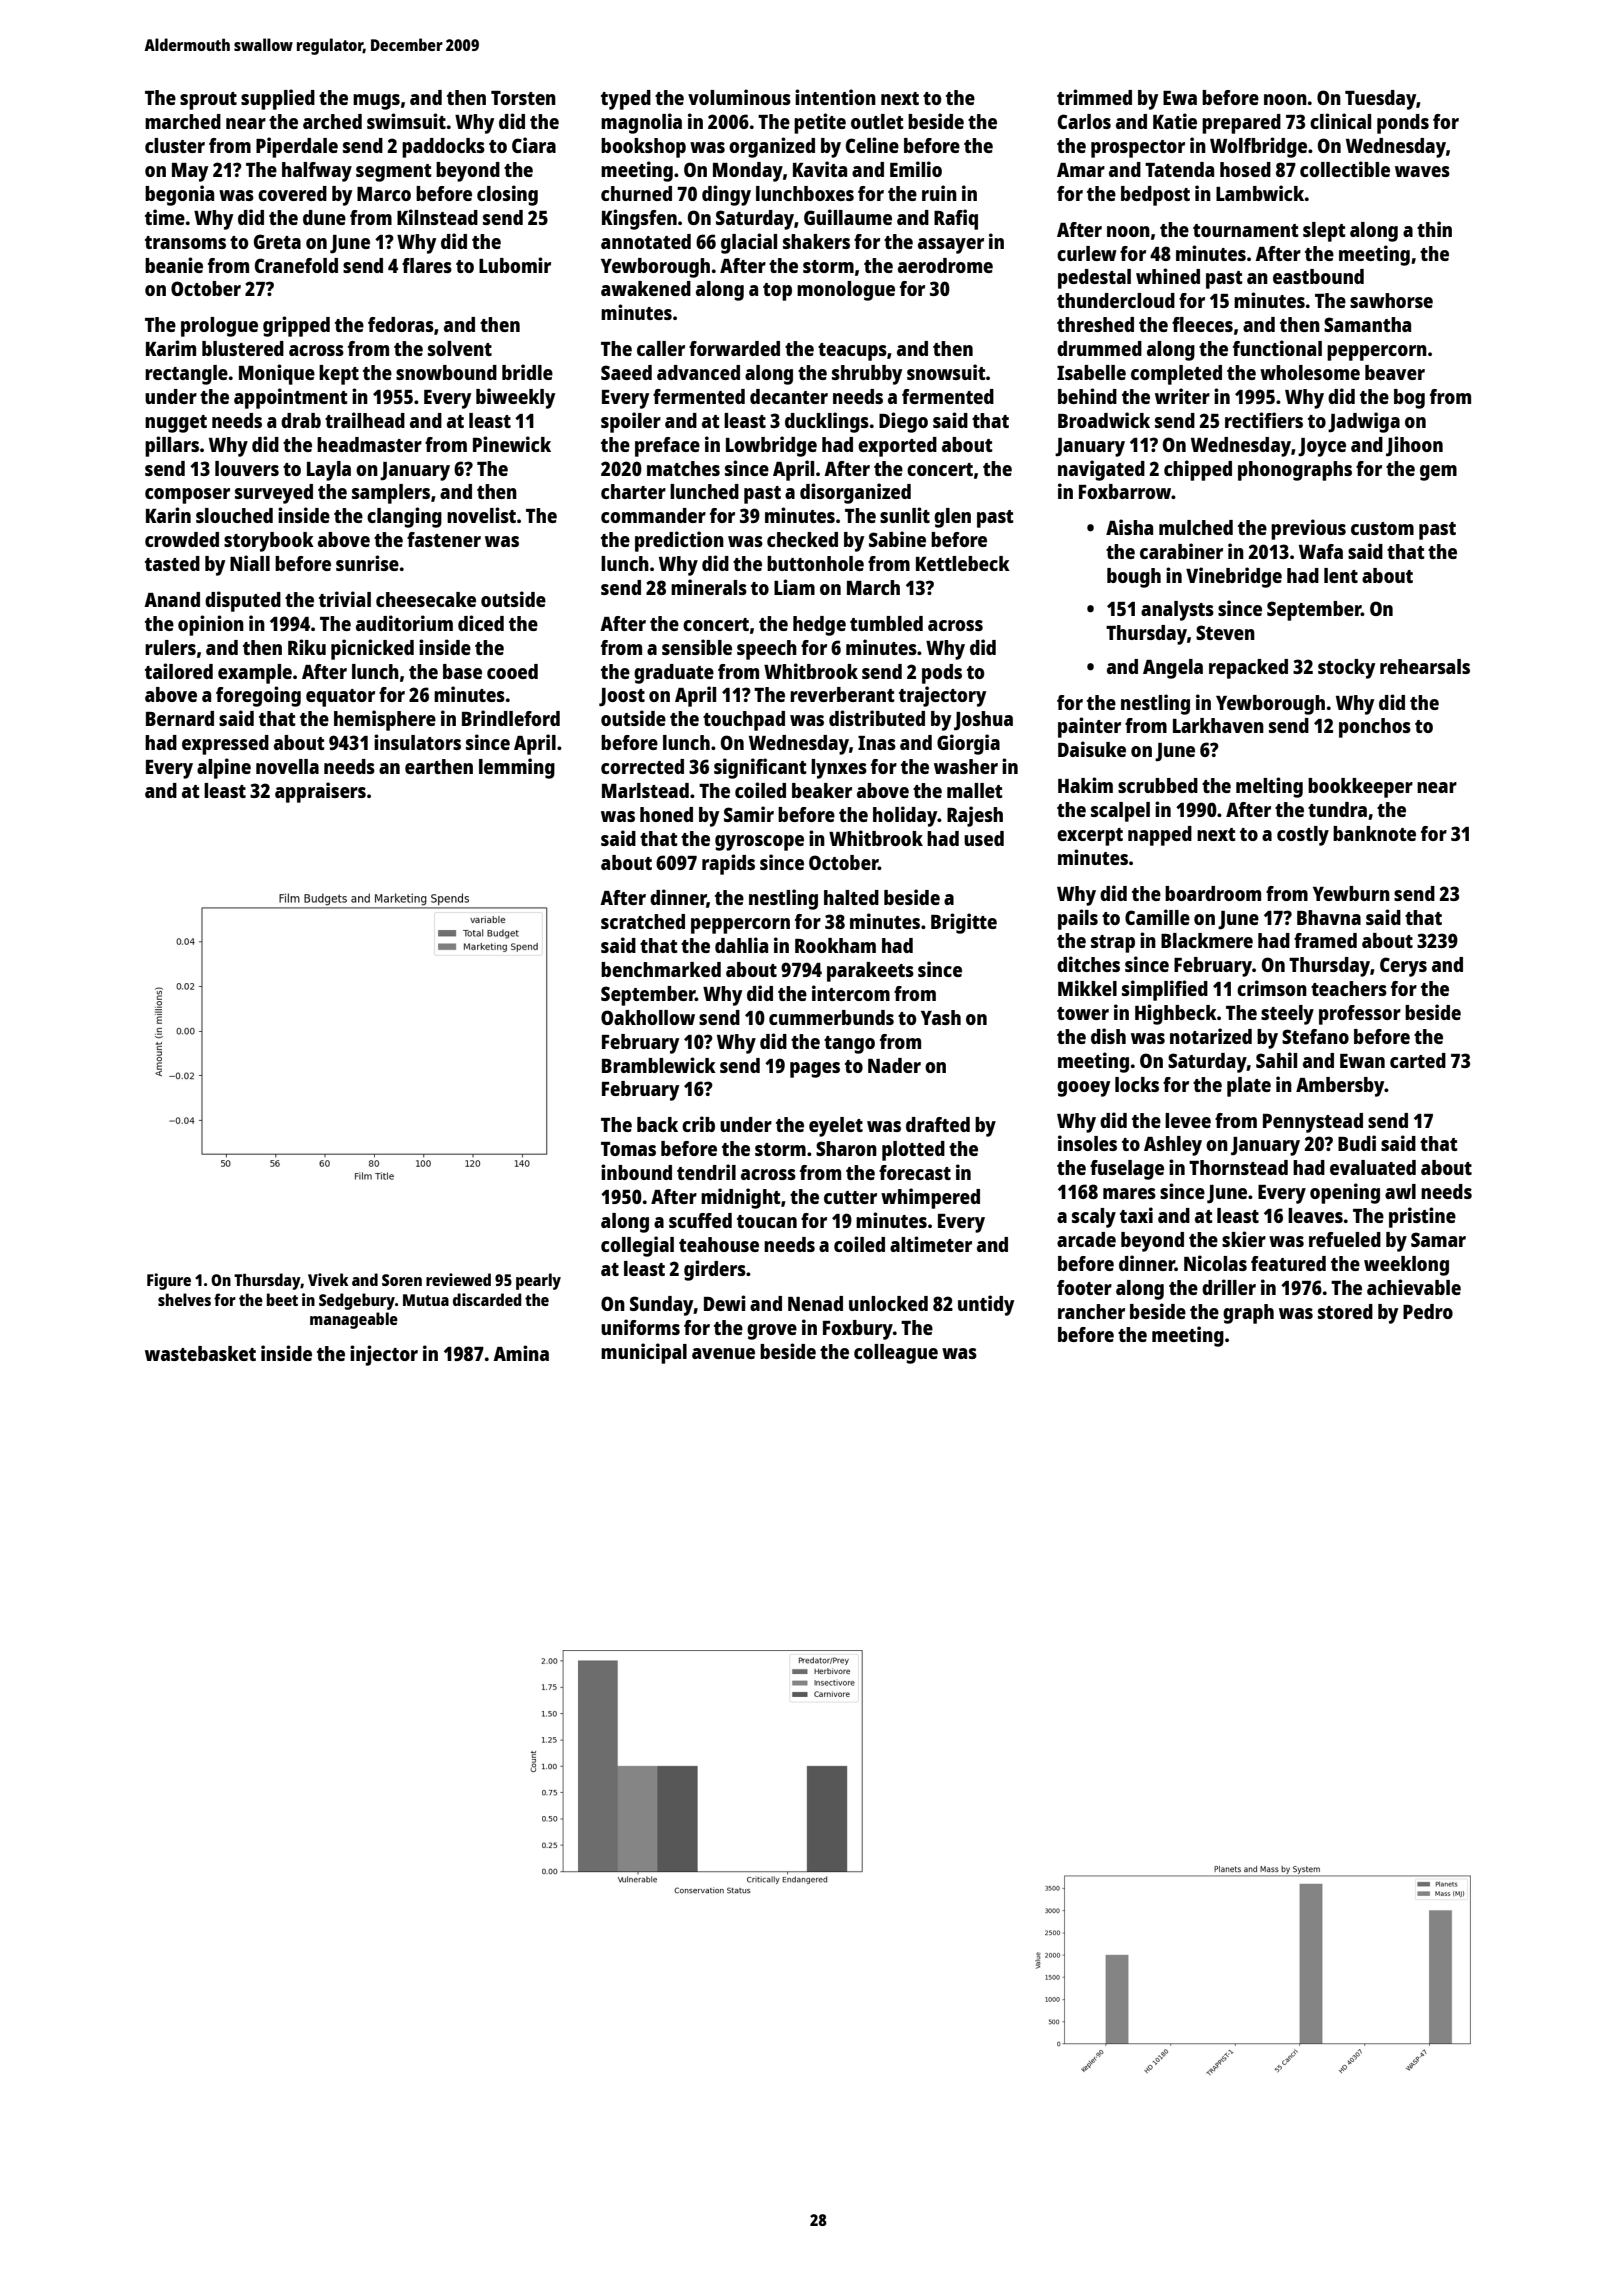 This screenshot has height=2292, width=1620. Describe the element at coordinates (667, 447) in the screenshot. I see `preface` at that location.
